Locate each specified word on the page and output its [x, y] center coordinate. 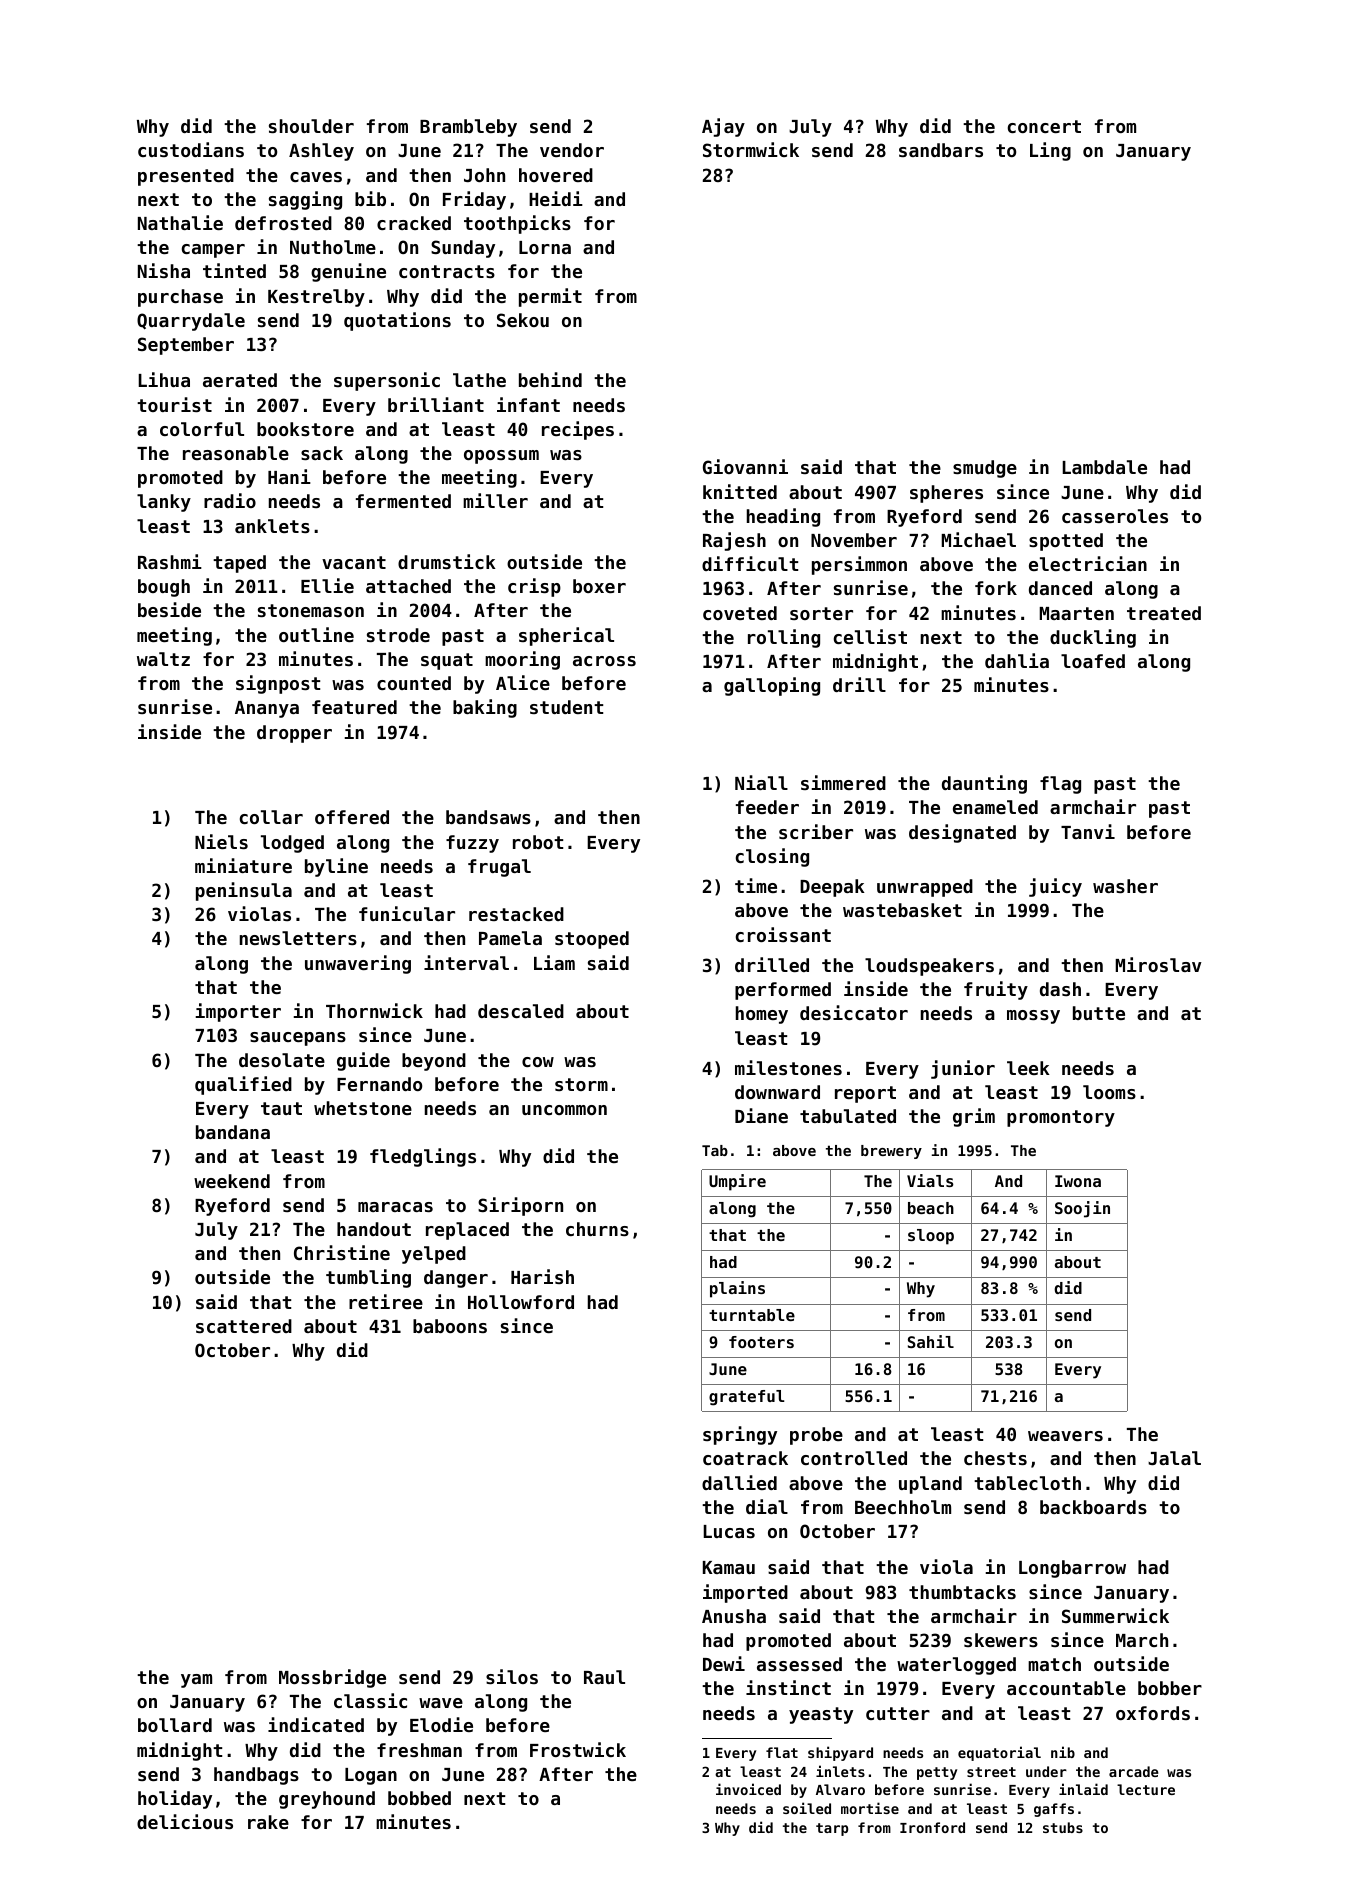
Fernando [379, 1084]
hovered [556, 175]
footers [761, 1342]
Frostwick [578, 1749]
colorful [202, 429]
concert [1044, 126]
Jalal [1174, 1458]
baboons [450, 1326]
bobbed [419, 1798]
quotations [397, 321]
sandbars [941, 150]
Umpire [737, 1182]
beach [931, 1208]
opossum [501, 457]
